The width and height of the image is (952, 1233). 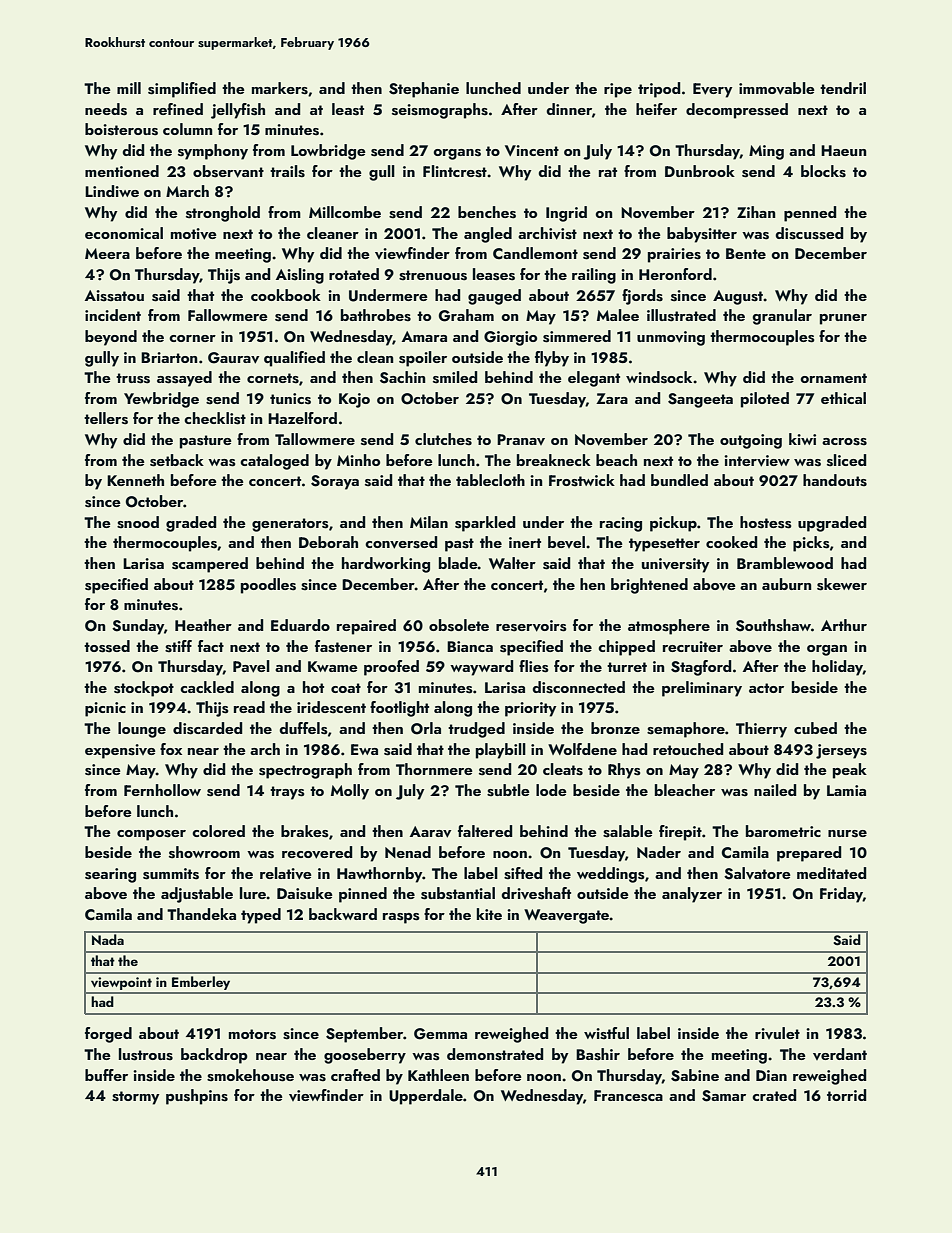 What do you see at coordinates (354, 400) in the image?
I see `Kojo` at bounding box center [354, 400].
